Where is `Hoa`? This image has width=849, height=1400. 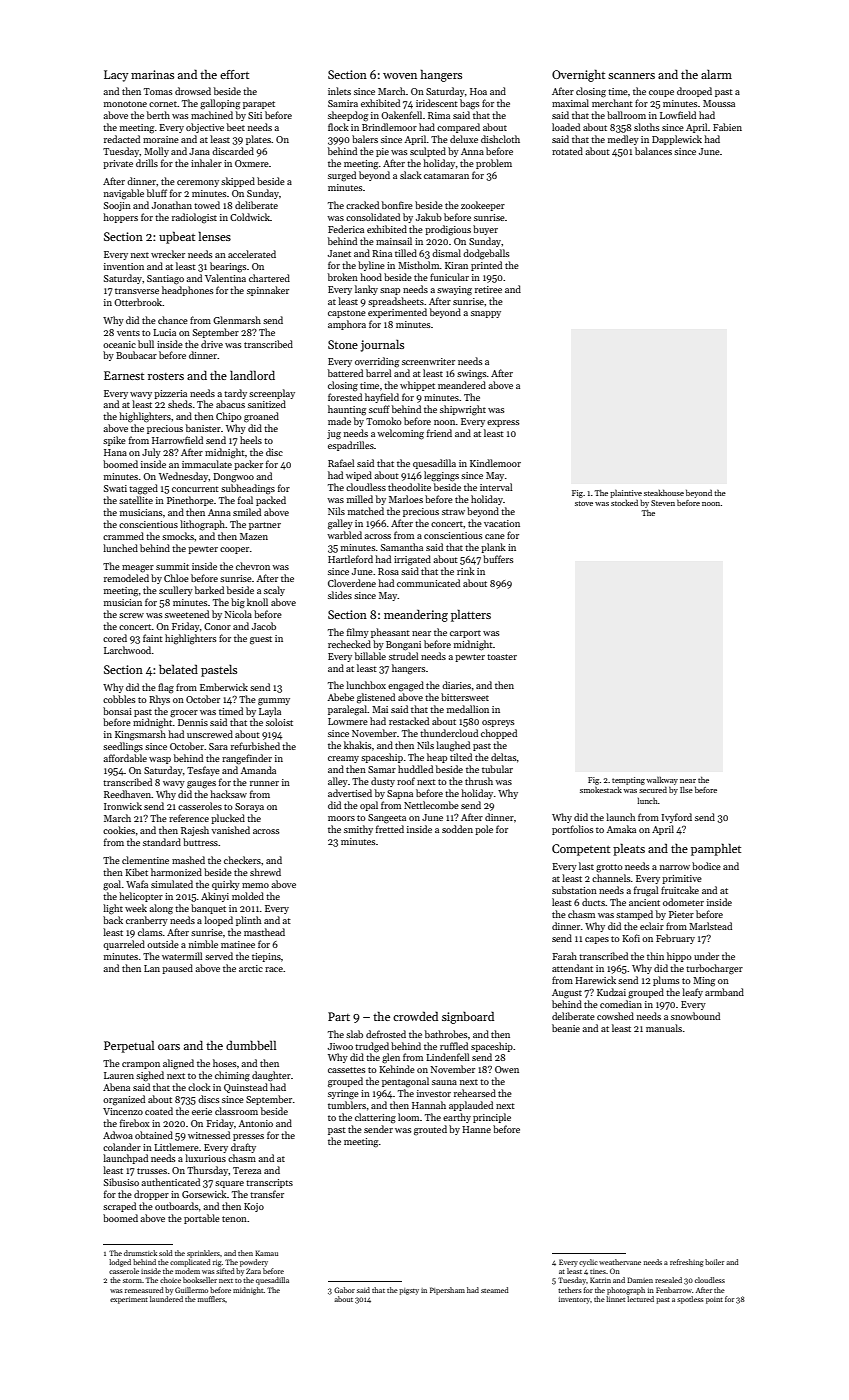 Hoa is located at coordinates (478, 91).
